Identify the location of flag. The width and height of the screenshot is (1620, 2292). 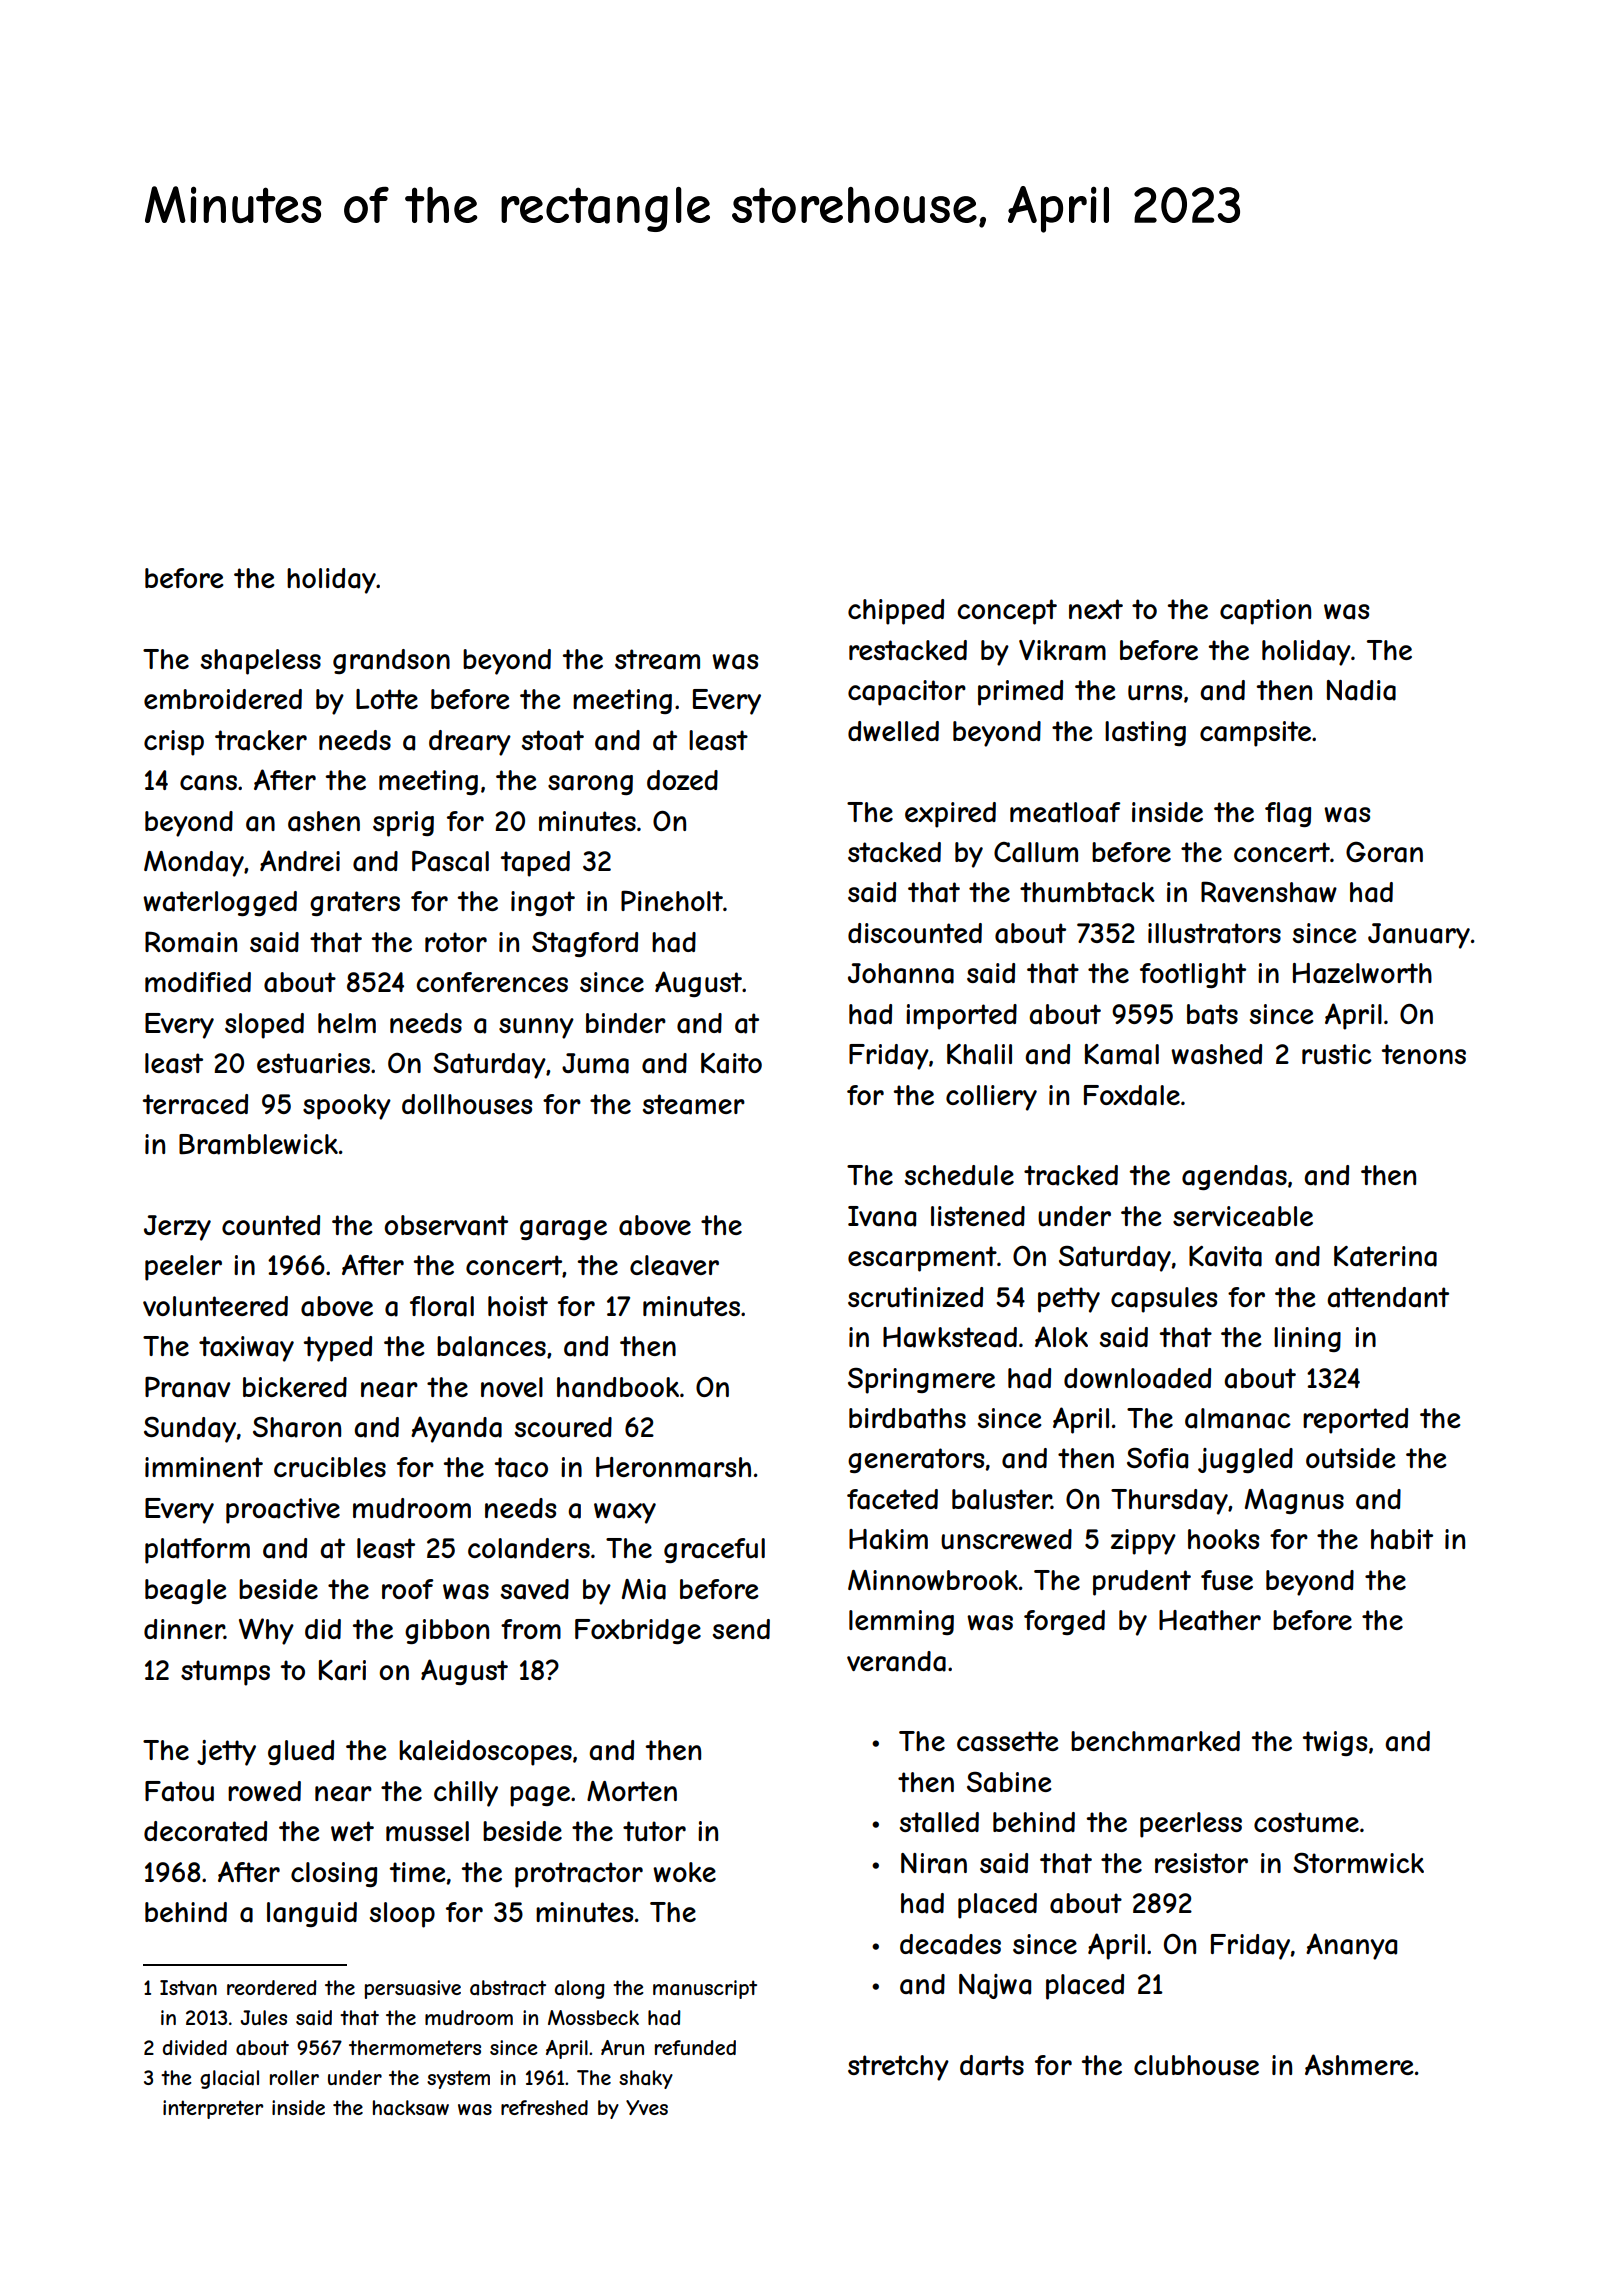
(1288, 814).
